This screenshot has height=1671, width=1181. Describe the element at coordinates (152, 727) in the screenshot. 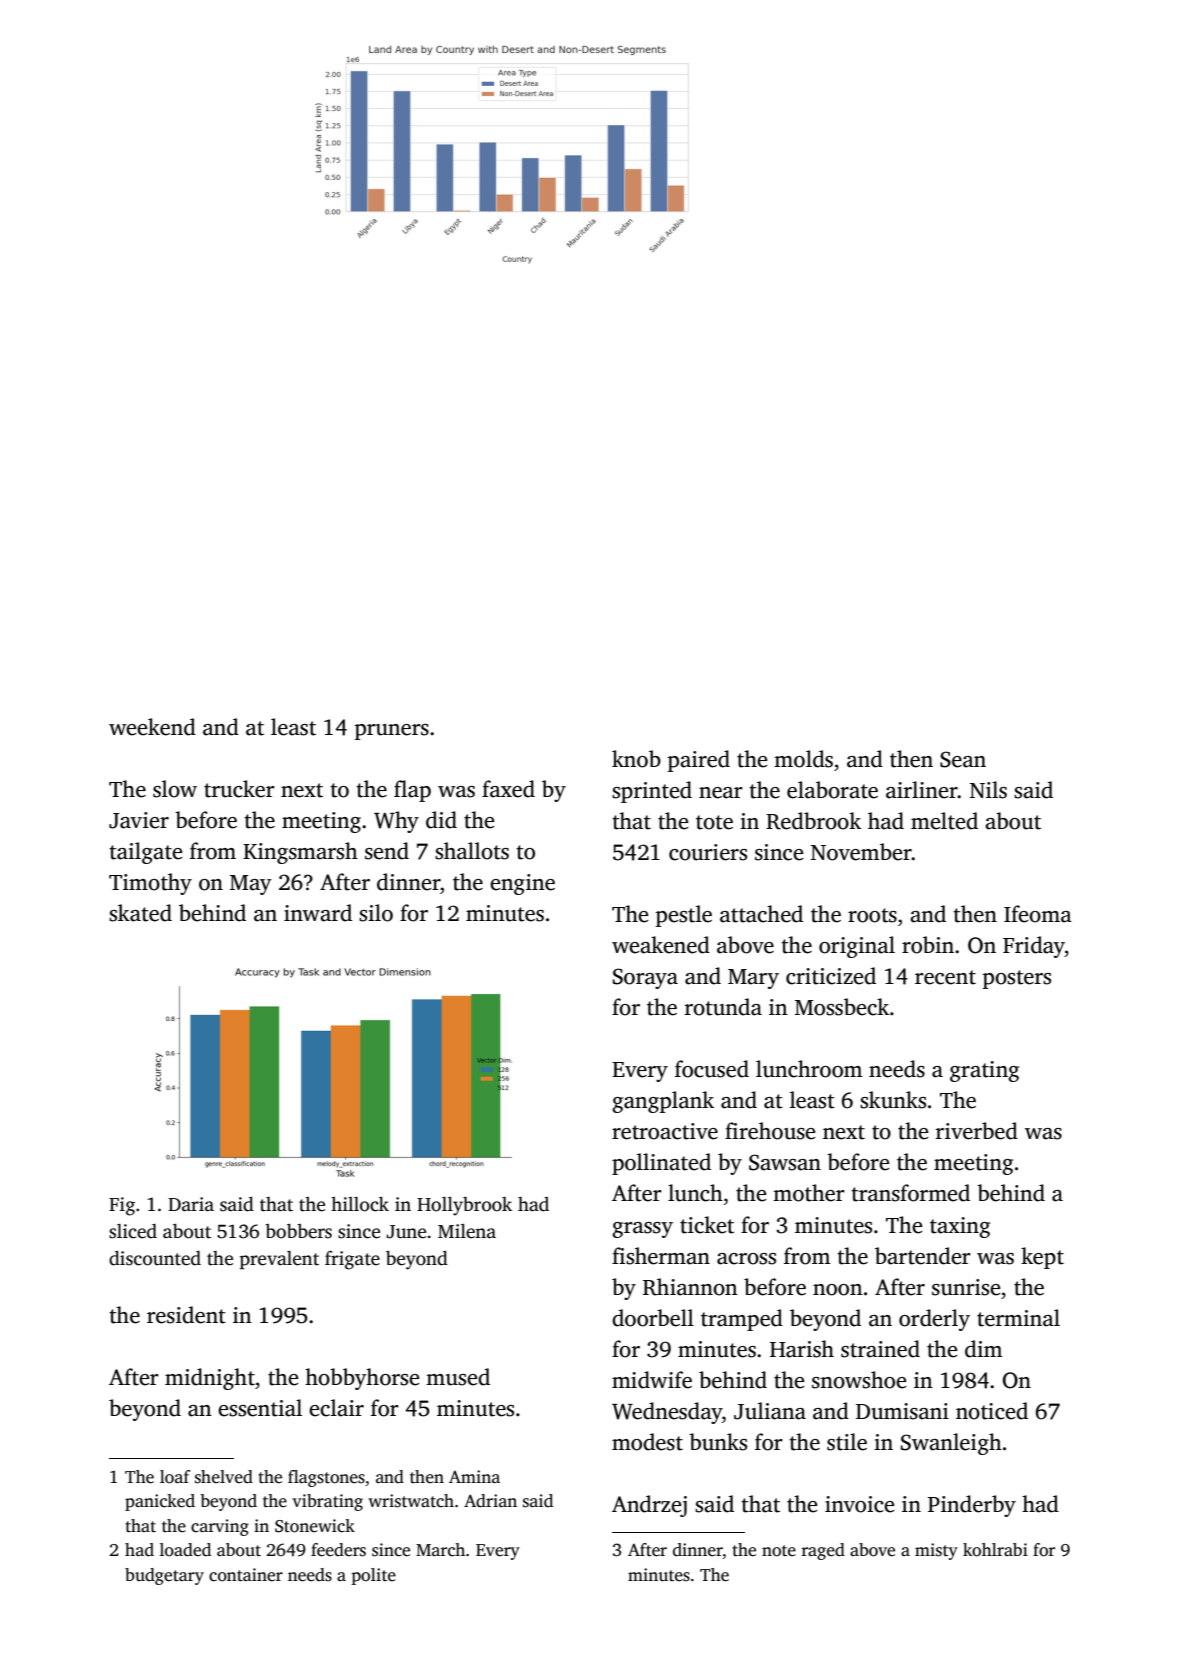

I see `weekend` at that location.
